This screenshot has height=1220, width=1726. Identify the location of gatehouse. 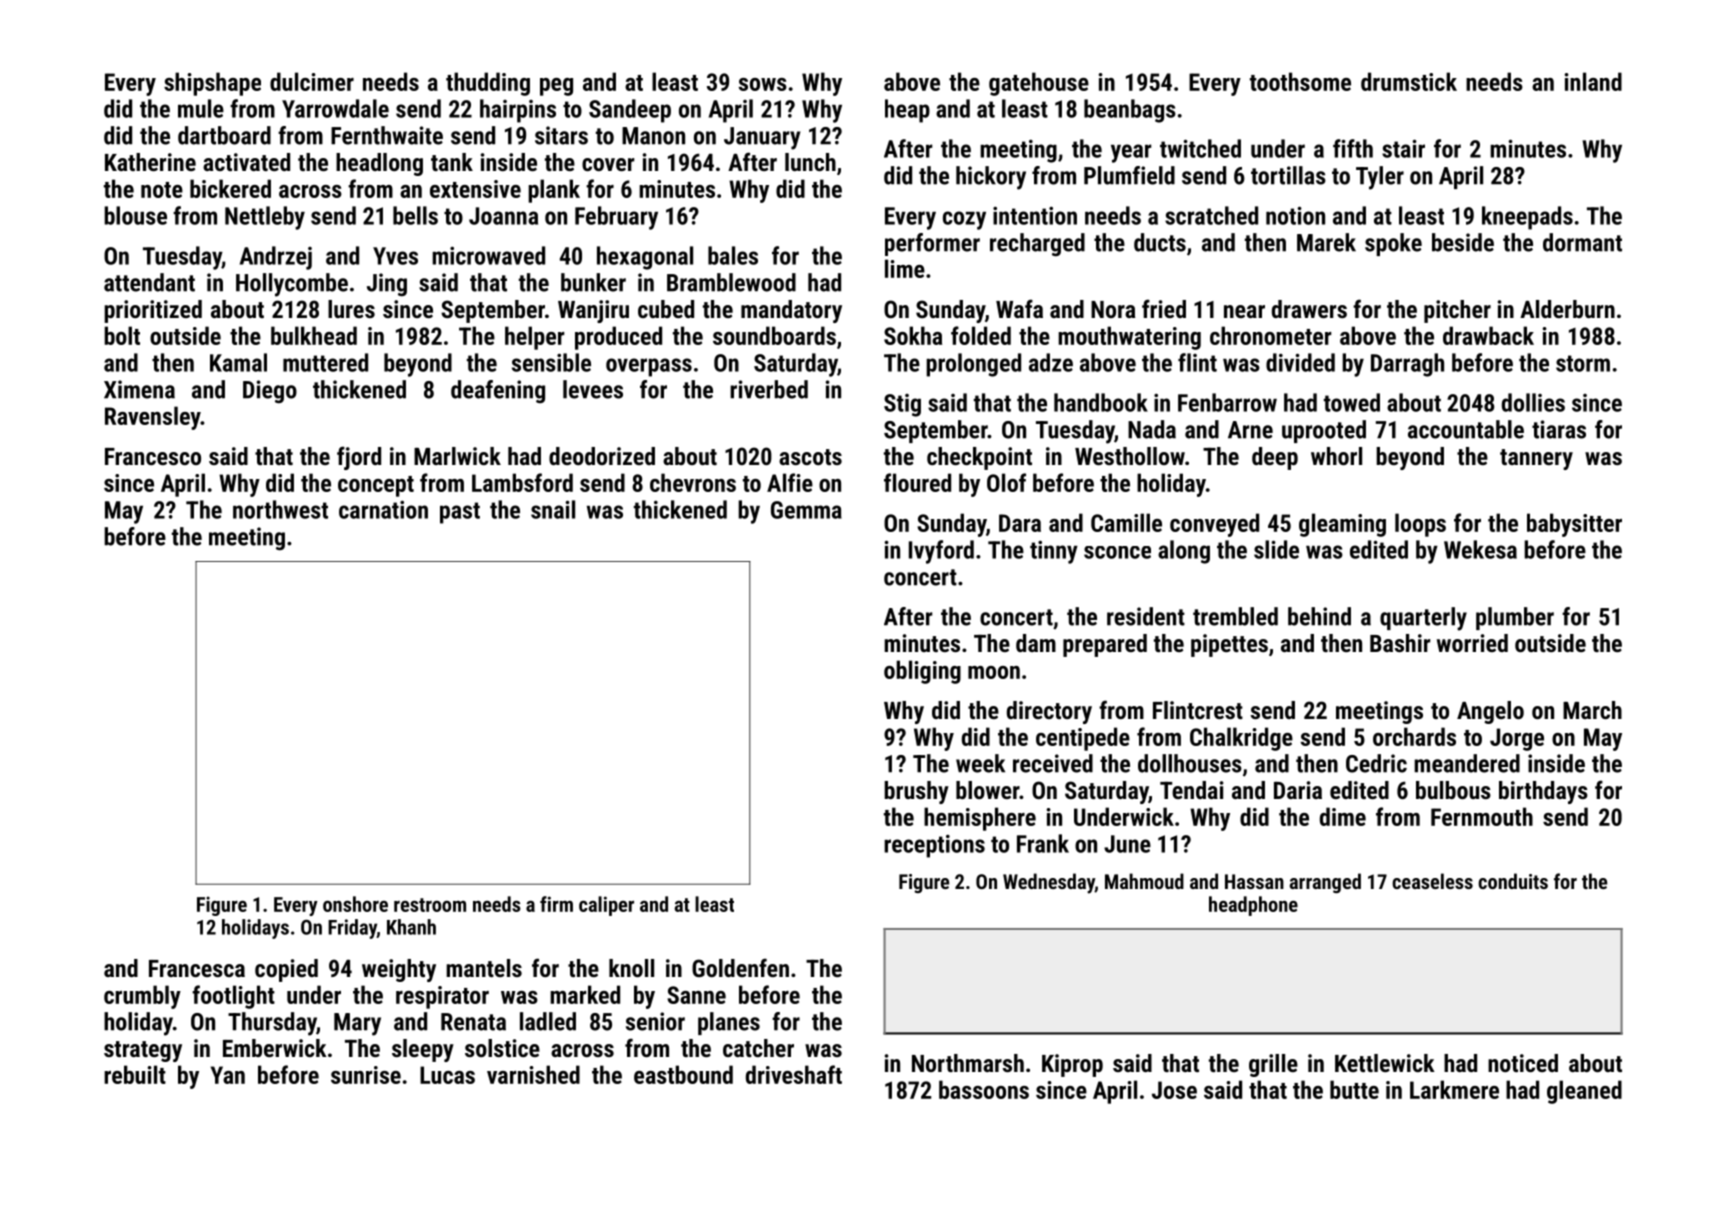
(1039, 84).
